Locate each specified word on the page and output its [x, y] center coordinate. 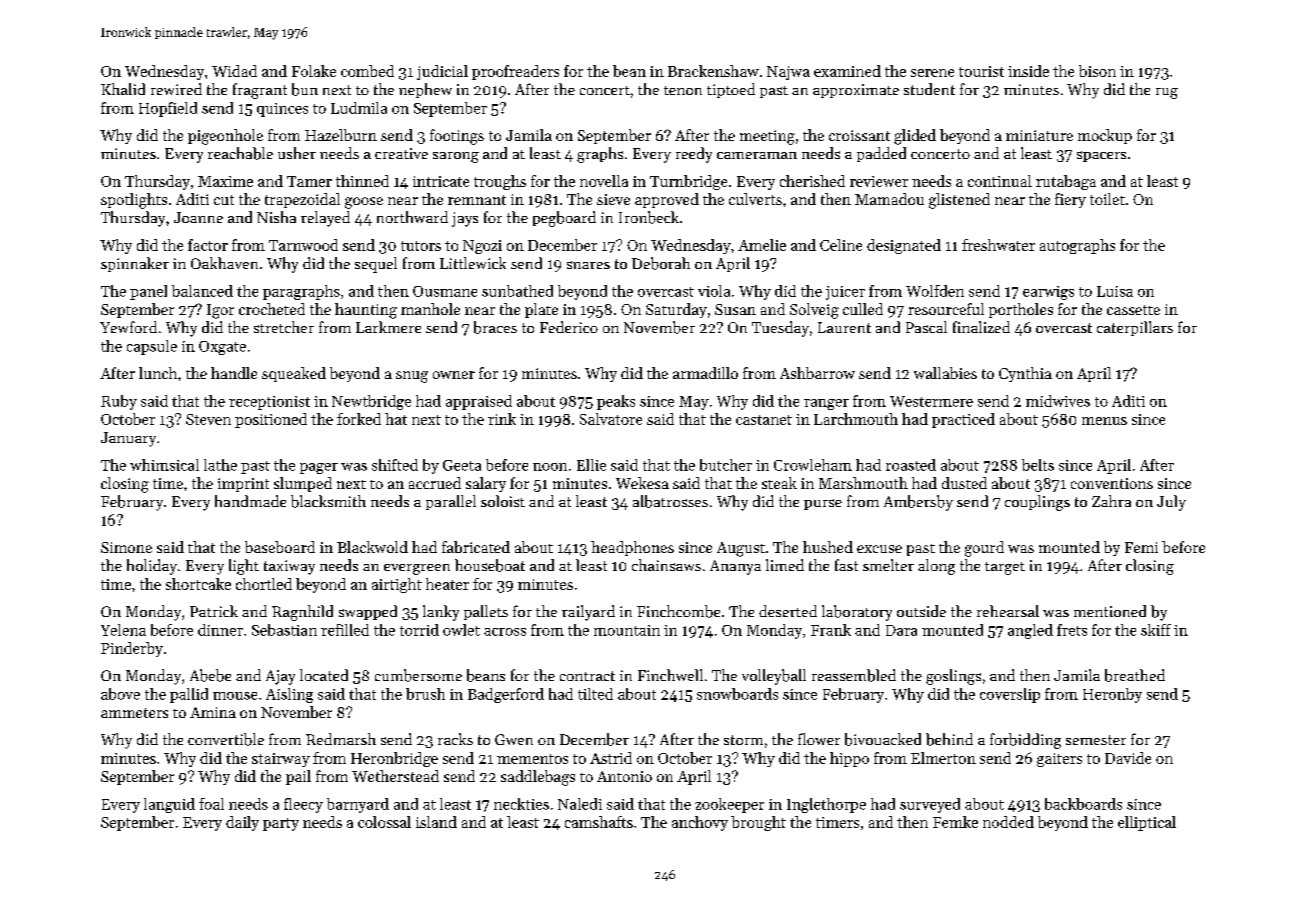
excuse [879, 549]
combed [367, 71]
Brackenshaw [713, 71]
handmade [250, 501]
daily [242, 823]
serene [932, 73]
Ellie [591, 465]
